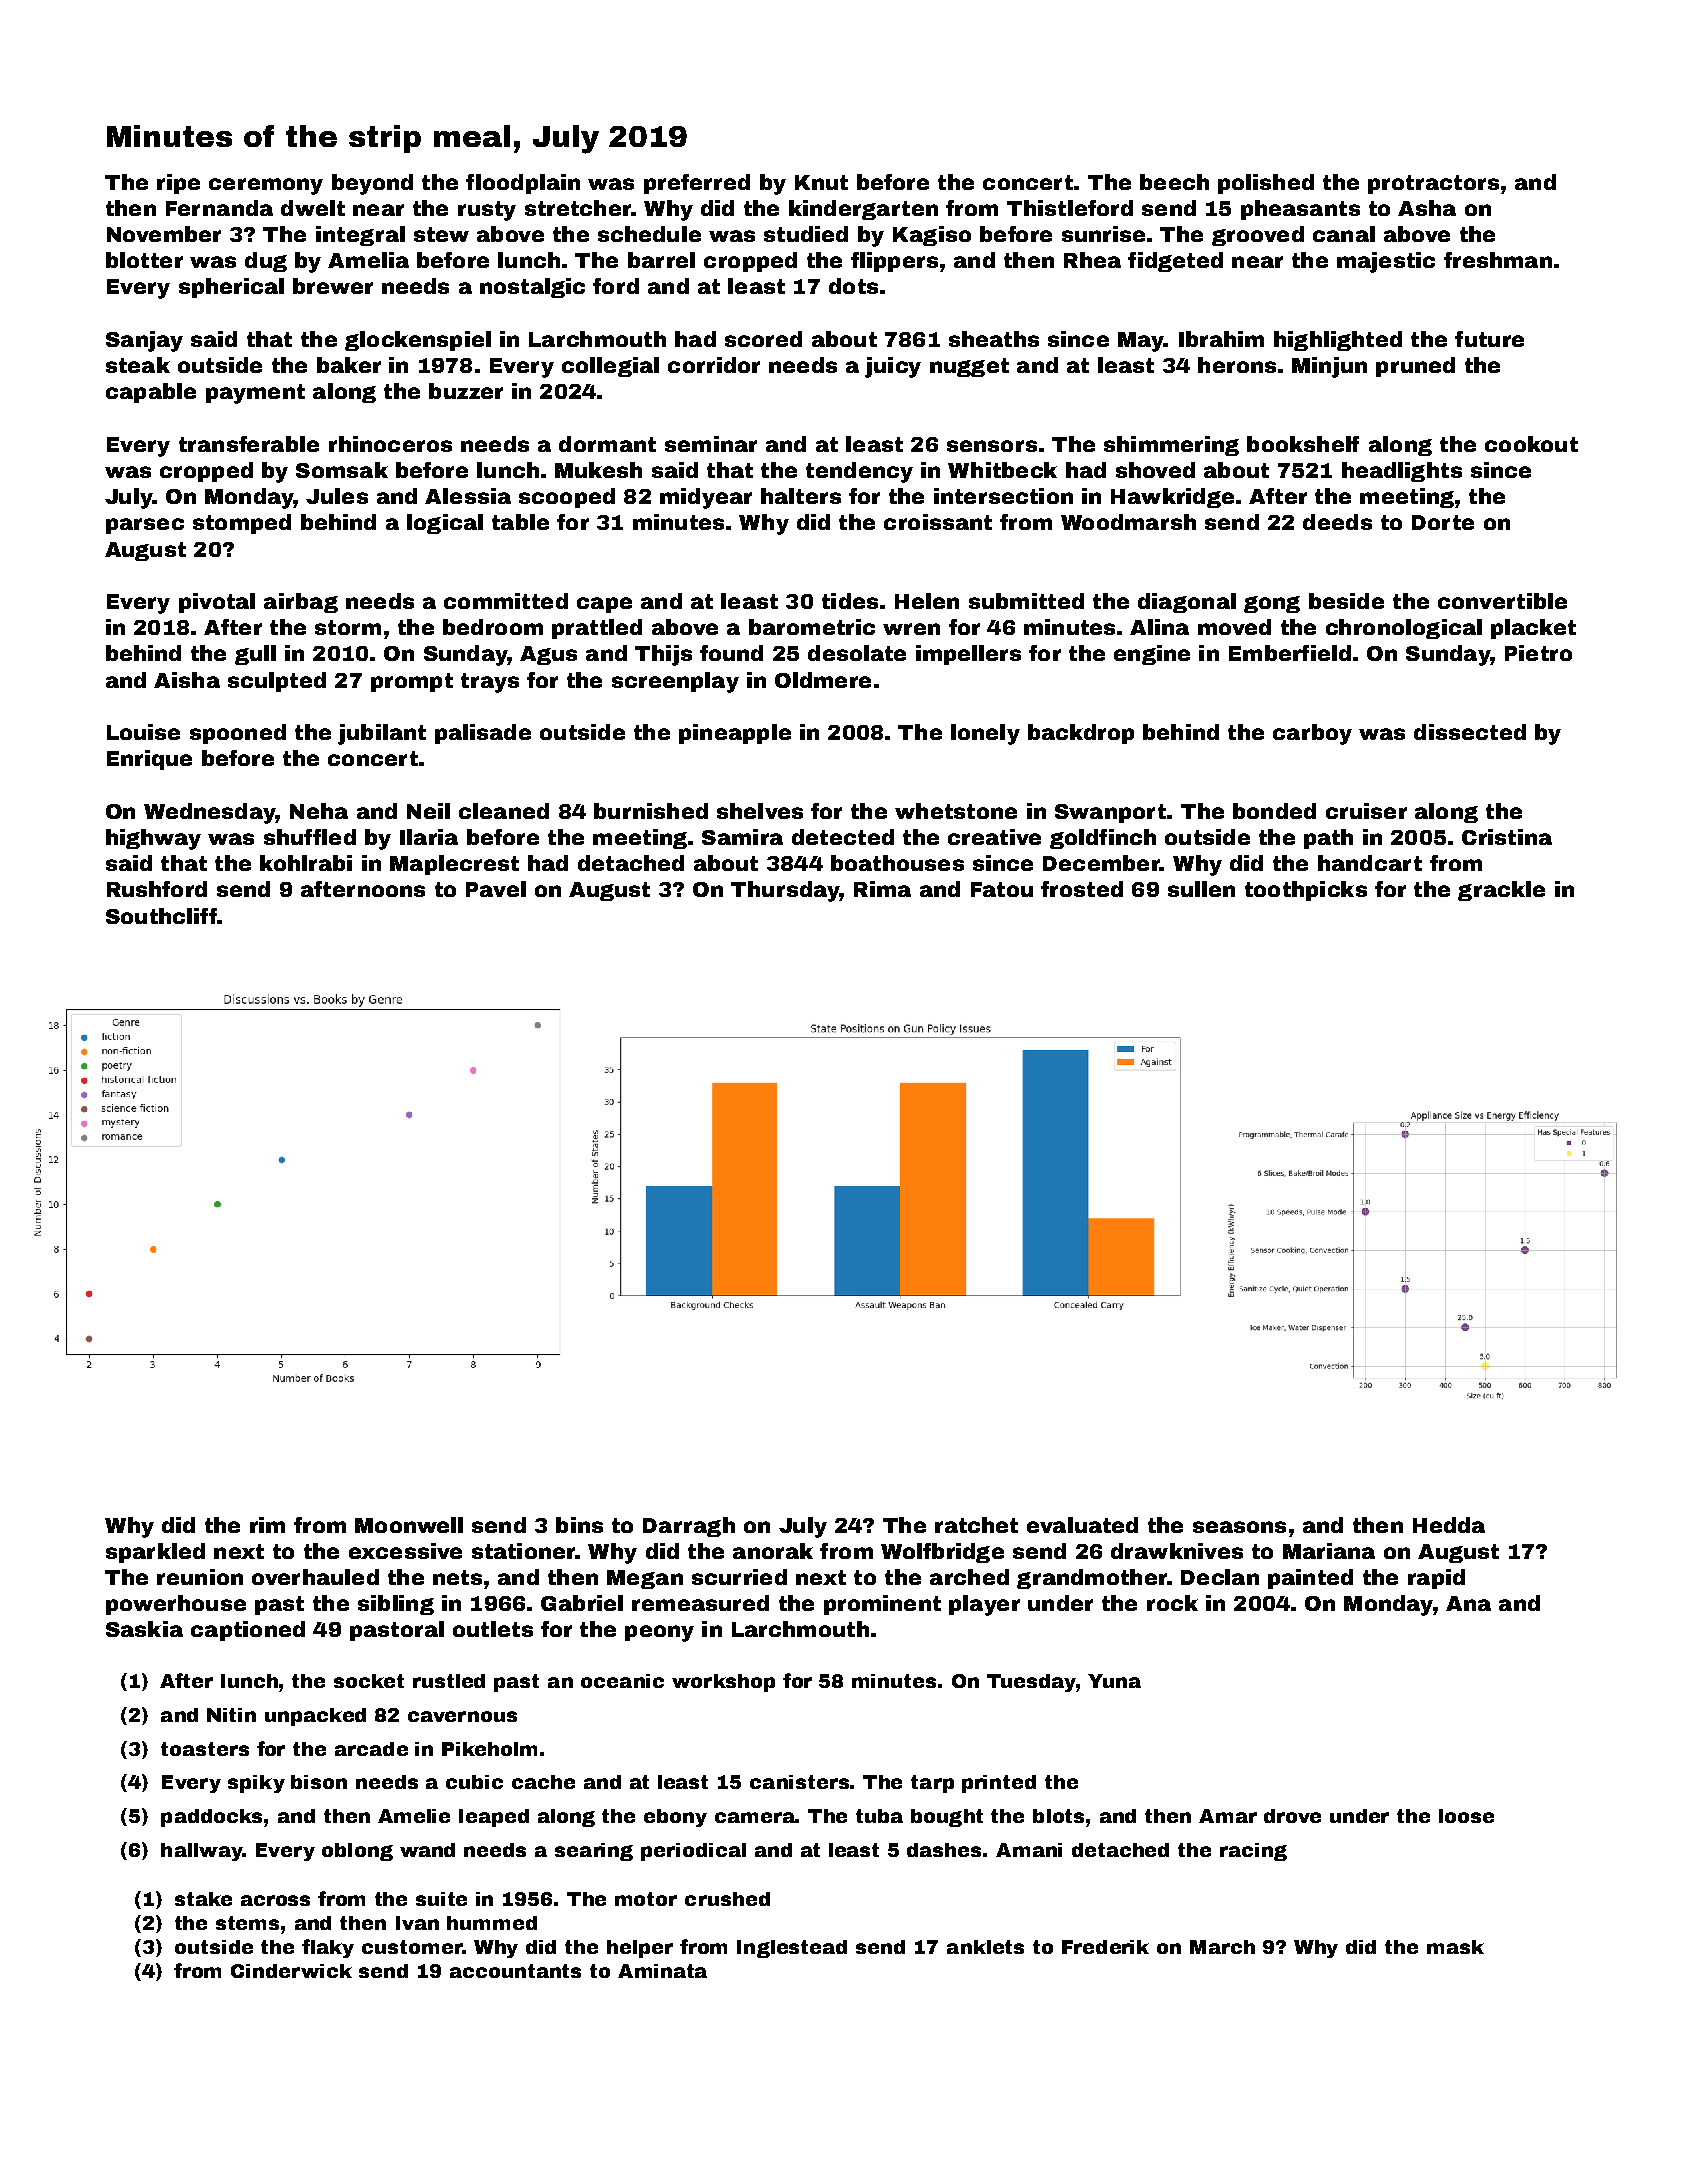 The width and height of the screenshot is (1683, 2178). Describe the element at coordinates (454, 865) in the screenshot. I see `Maplecrest` at that location.
